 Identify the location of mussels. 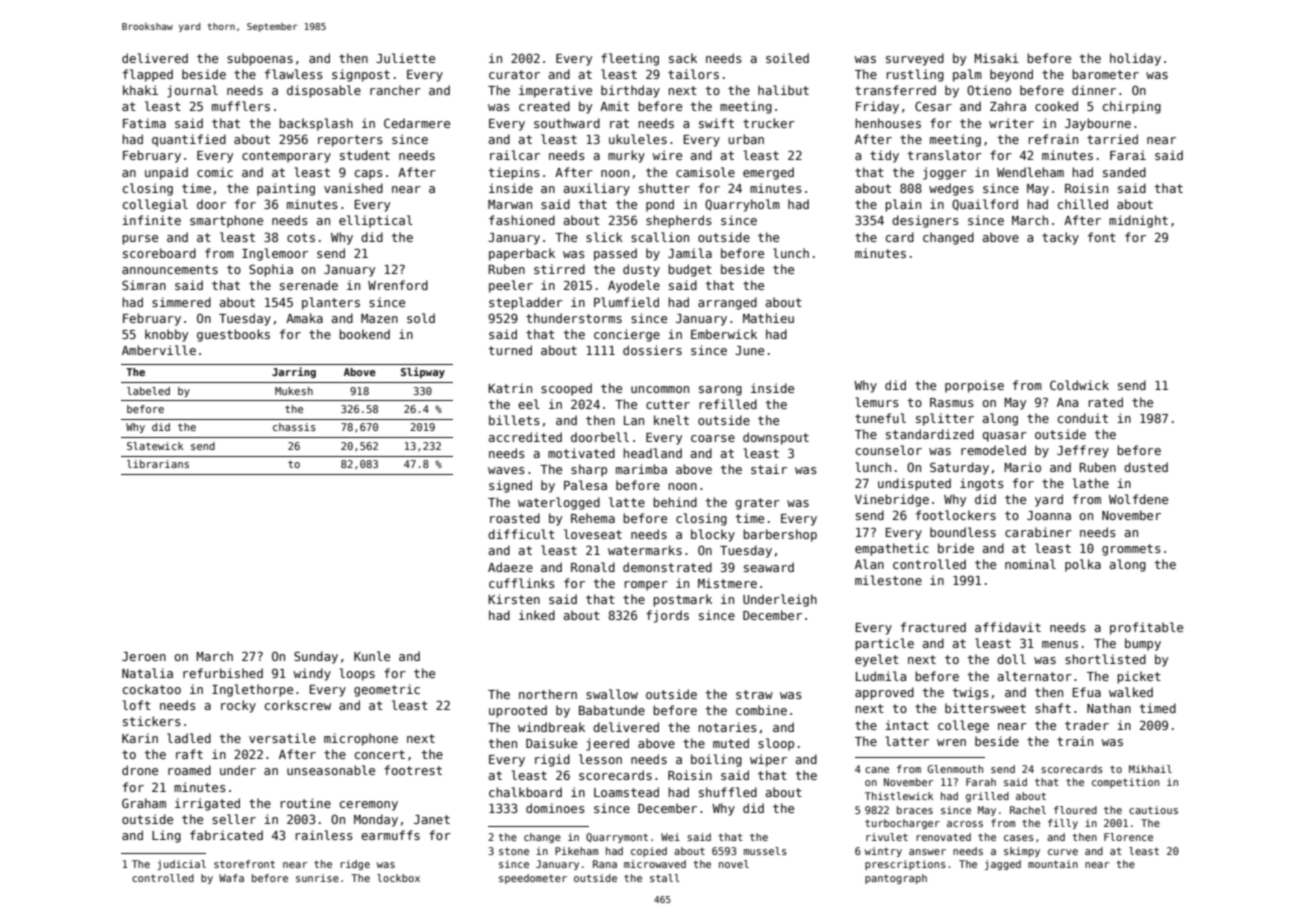
(765, 851).
